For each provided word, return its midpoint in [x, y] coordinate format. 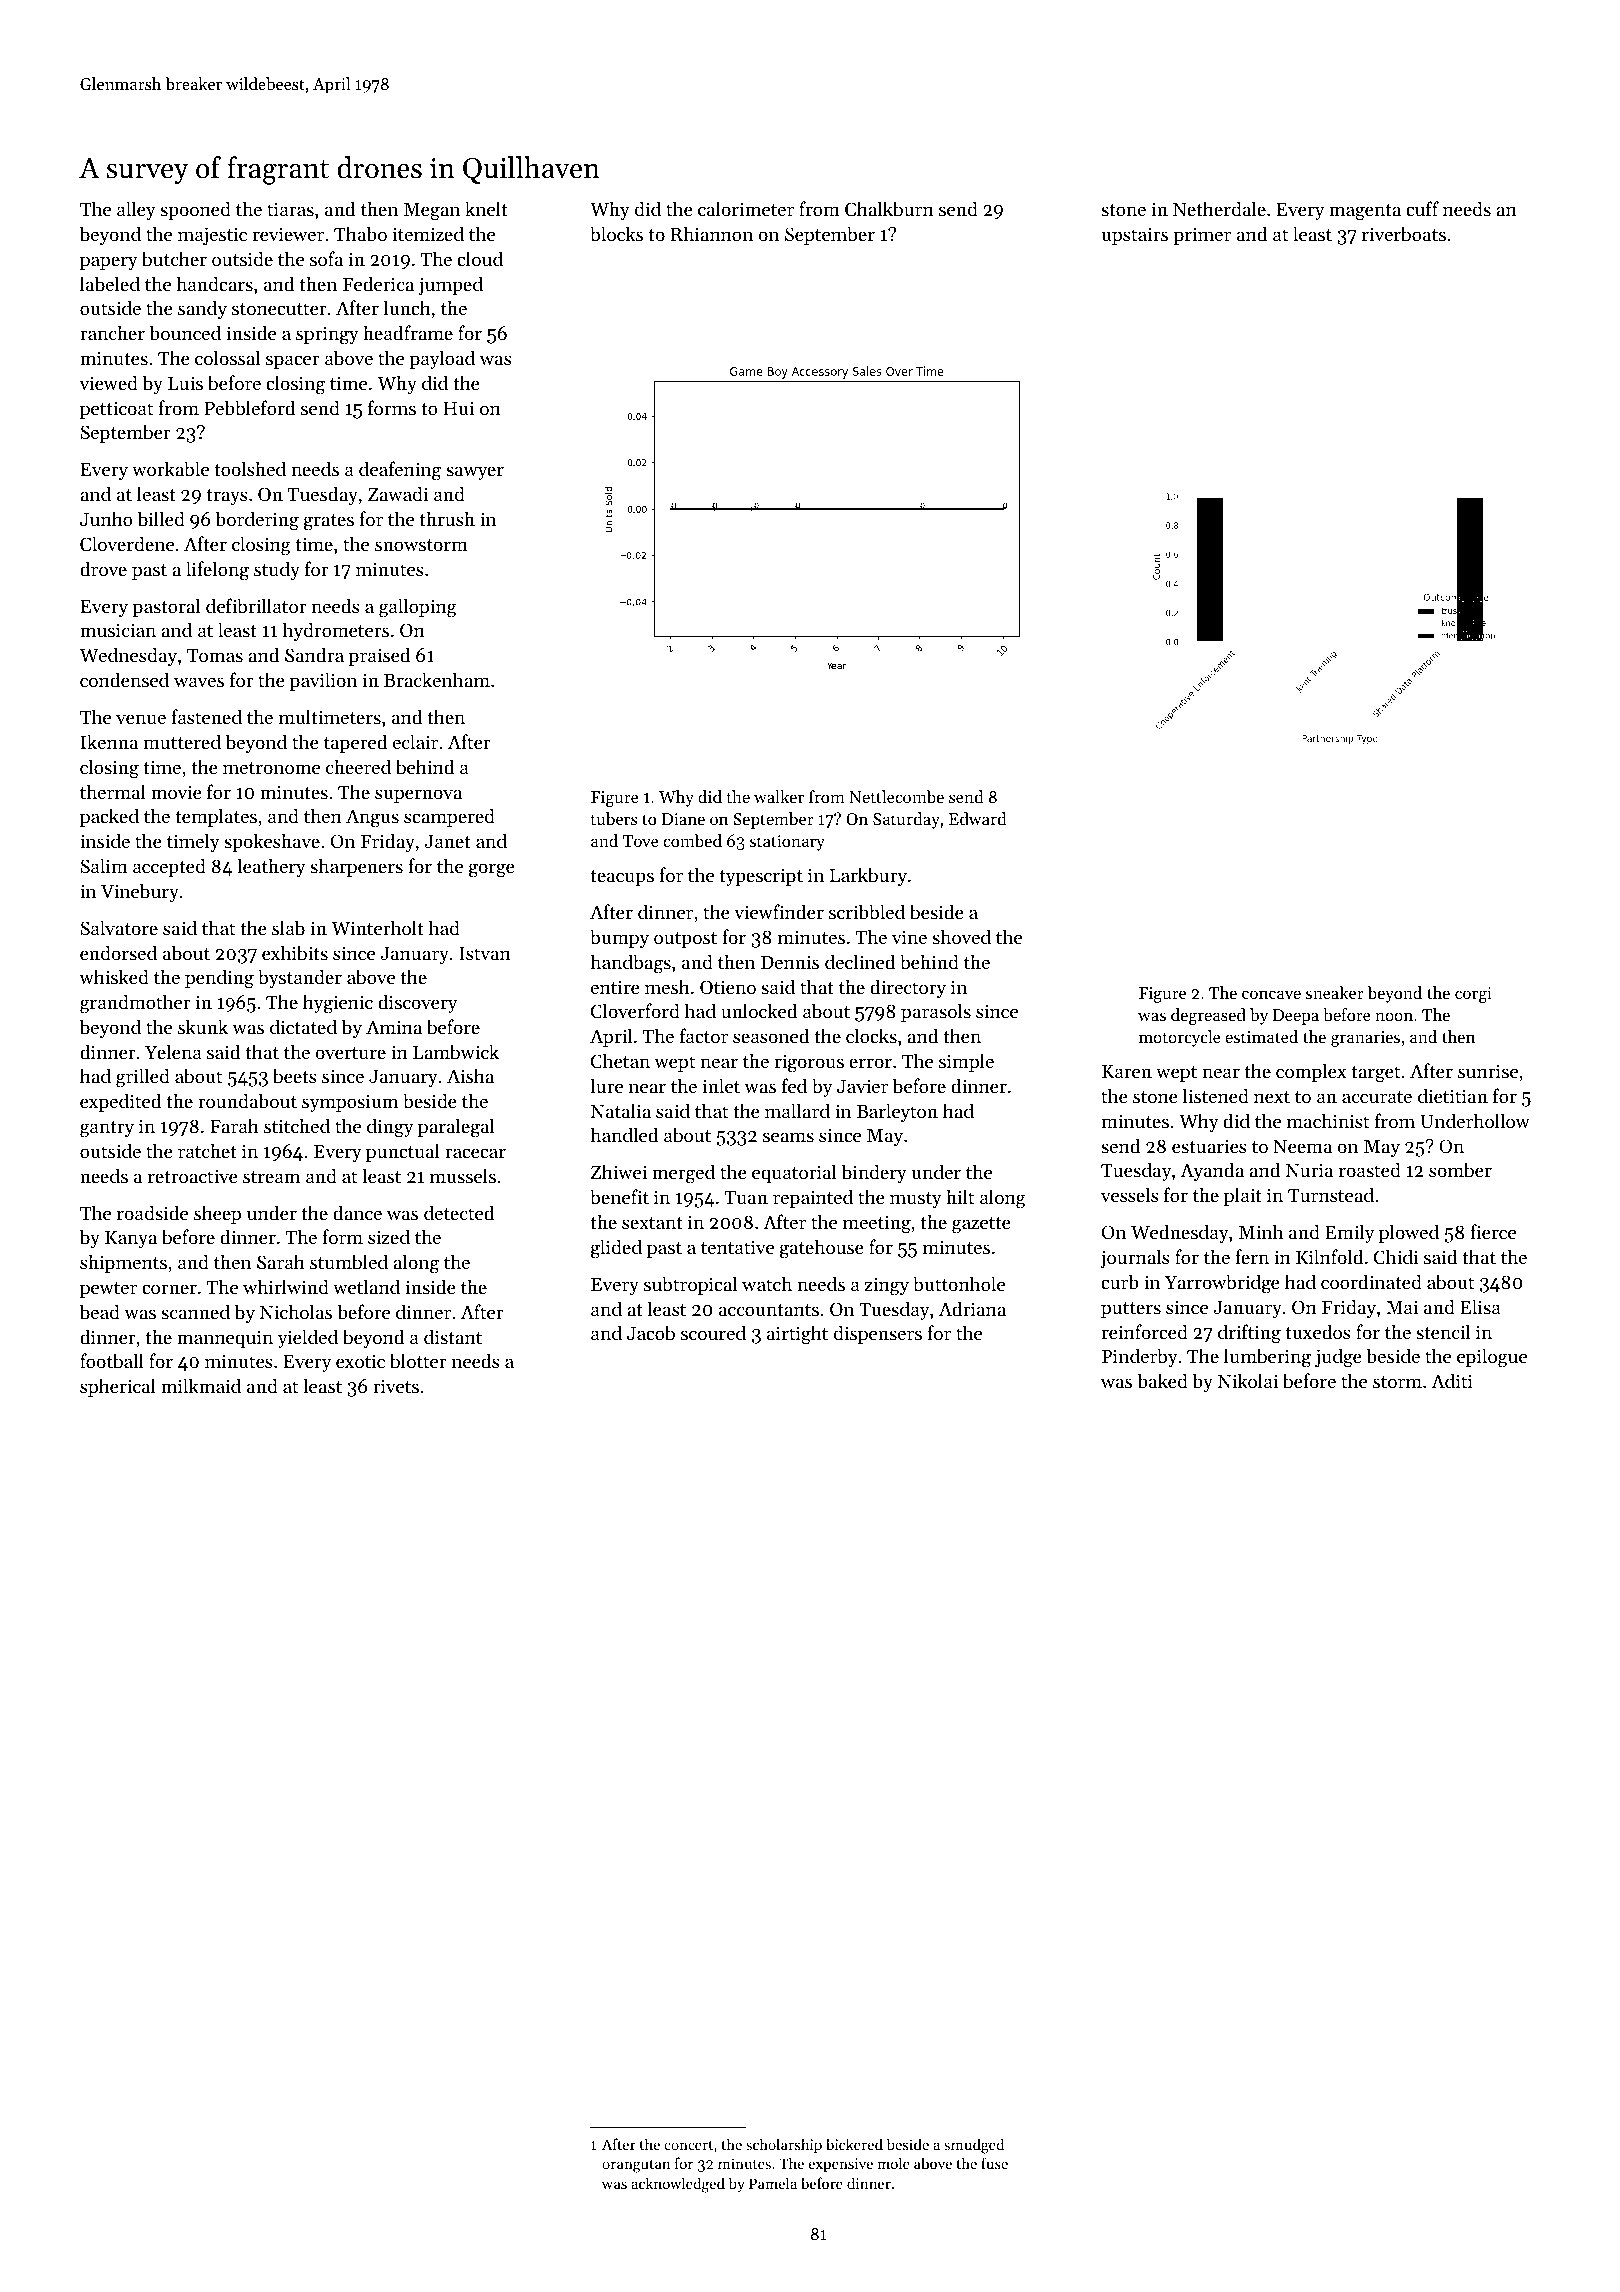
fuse [994, 2163]
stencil [1443, 1331]
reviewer [288, 234]
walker [779, 796]
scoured [713, 1332]
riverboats [1404, 234]
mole [894, 2163]
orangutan [636, 2166]
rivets [396, 1386]
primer [1202, 236]
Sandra [314, 654]
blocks [616, 234]
